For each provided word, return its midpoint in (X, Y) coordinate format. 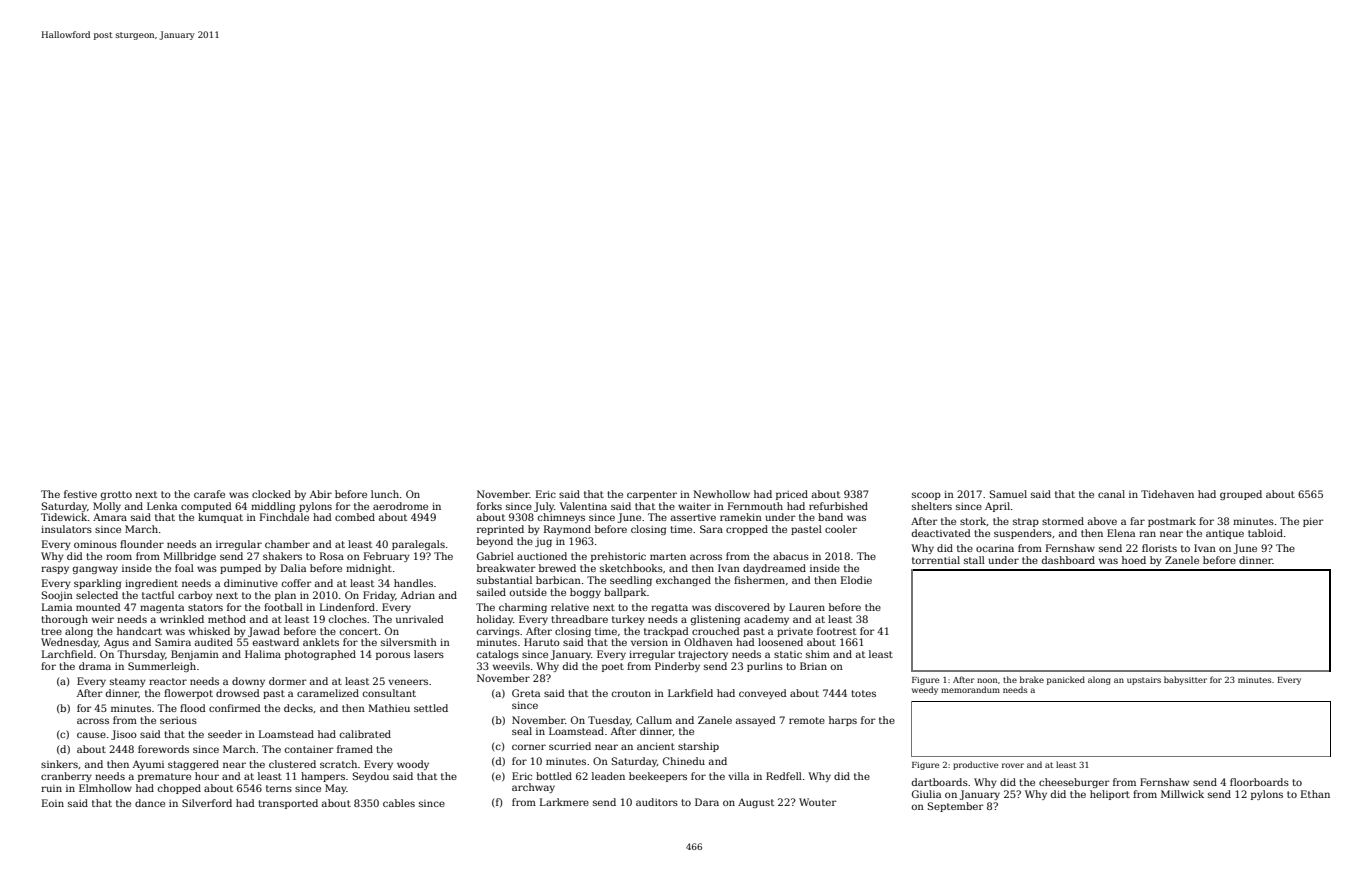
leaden (608, 776)
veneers (408, 682)
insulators (66, 529)
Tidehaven (1167, 494)
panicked (1066, 680)
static (788, 654)
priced (792, 495)
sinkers (59, 764)
